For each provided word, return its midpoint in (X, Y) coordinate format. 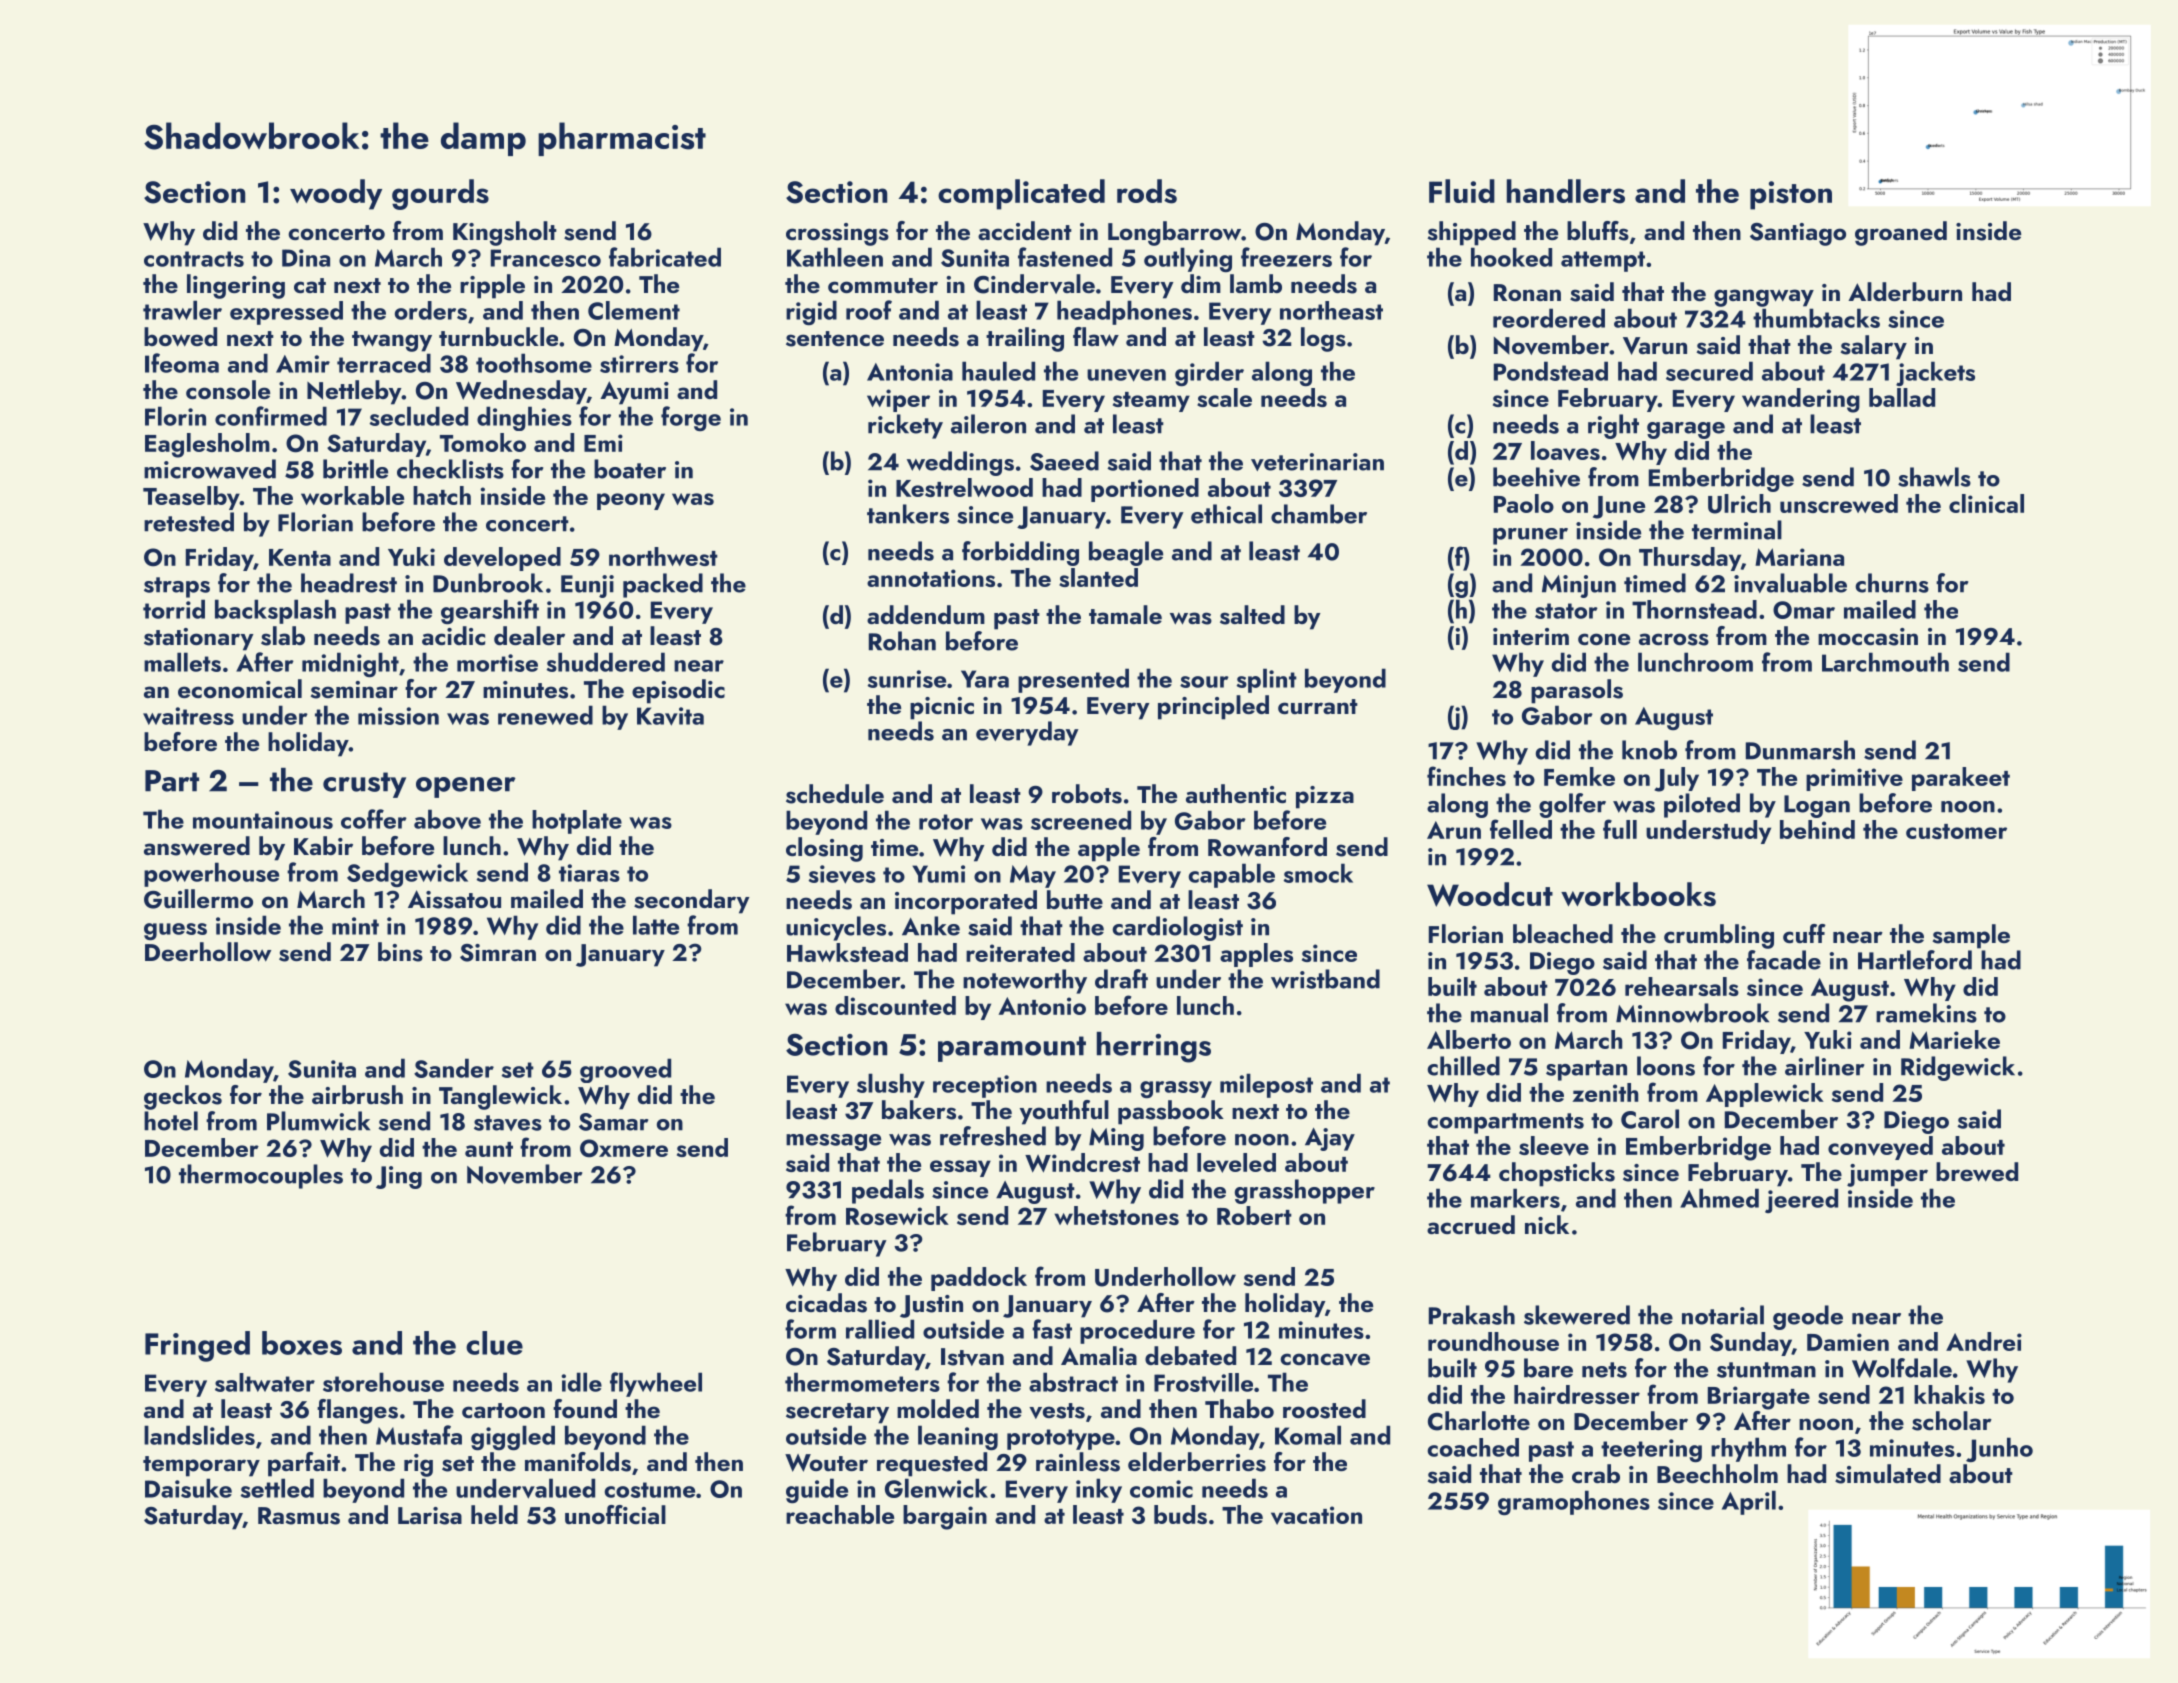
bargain (945, 1517)
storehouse (383, 1382)
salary (1874, 347)
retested (189, 522)
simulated (1888, 1474)
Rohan (902, 641)
